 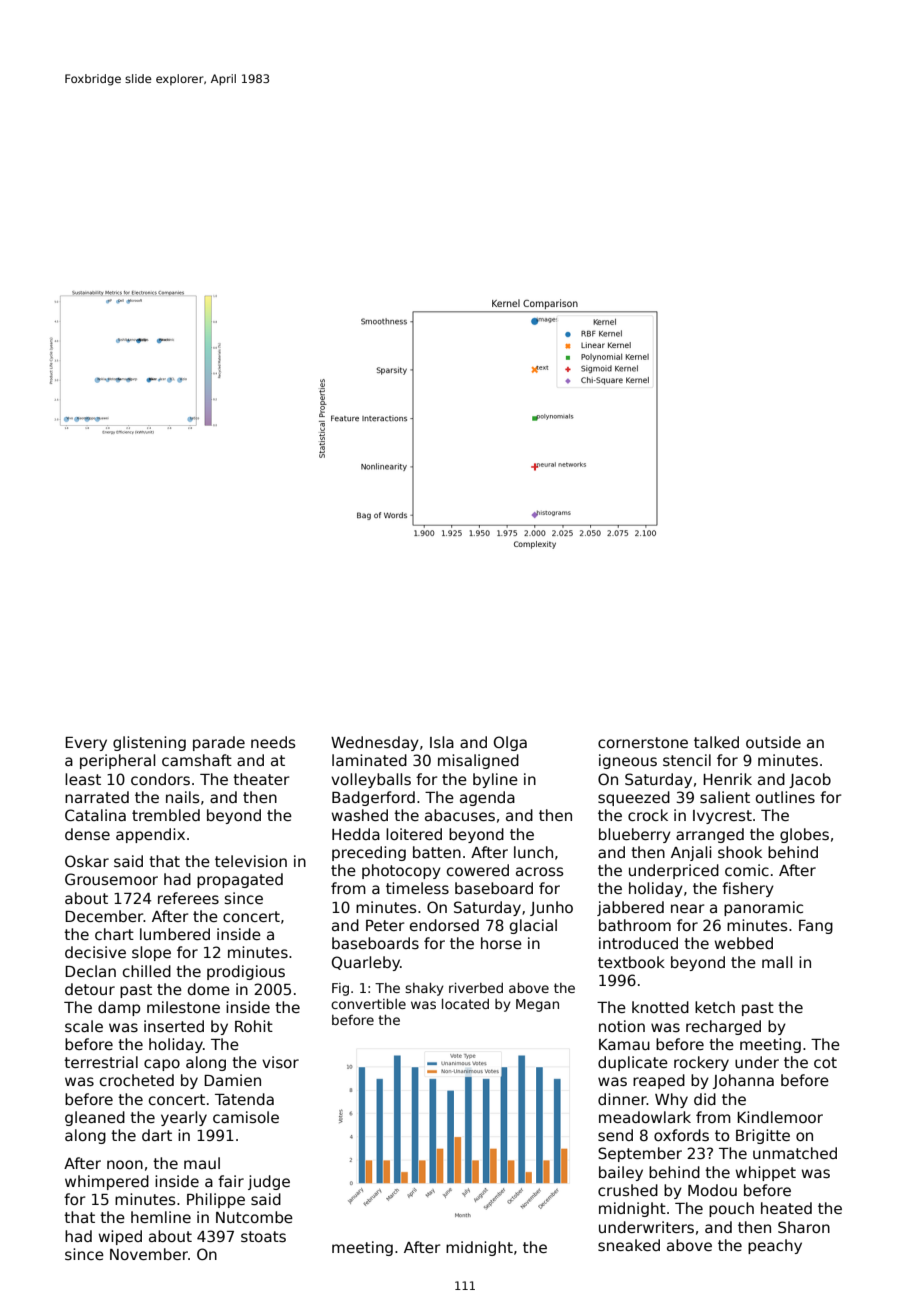 What do you see at coordinates (804, 1227) in the screenshot?
I see `Sharon` at bounding box center [804, 1227].
